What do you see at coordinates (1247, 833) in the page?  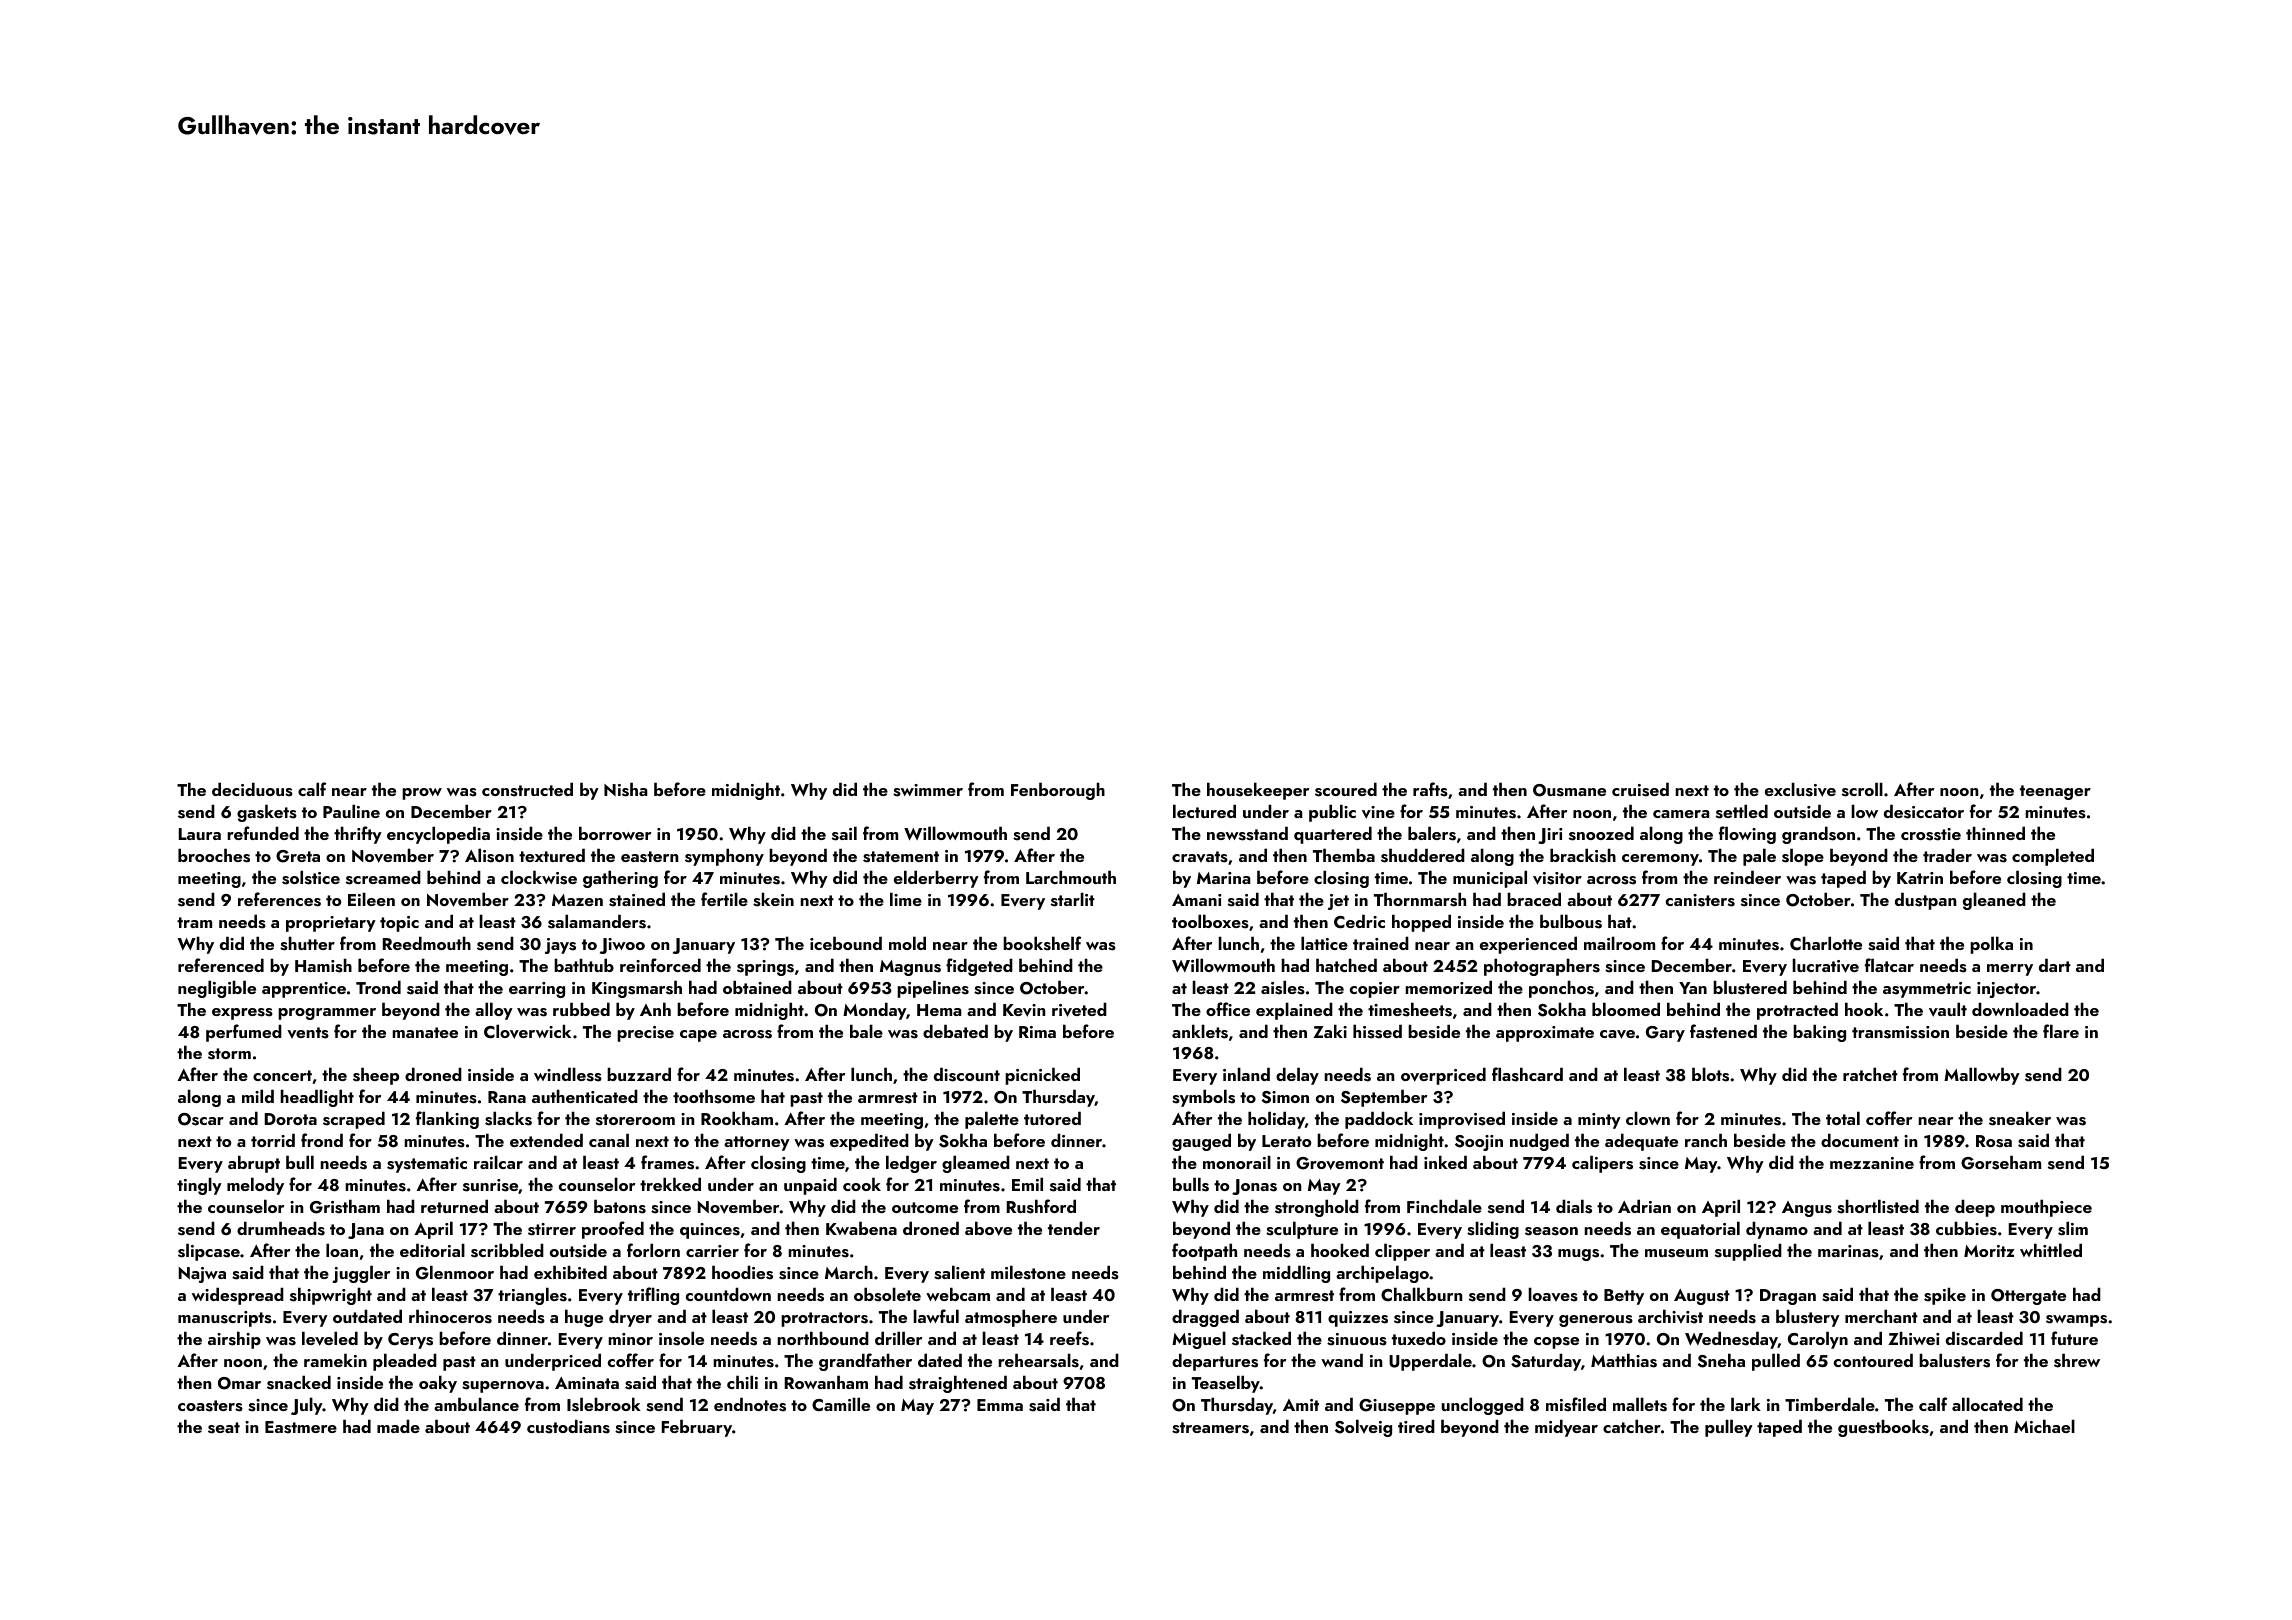 I see `newsstand` at bounding box center [1247, 833].
